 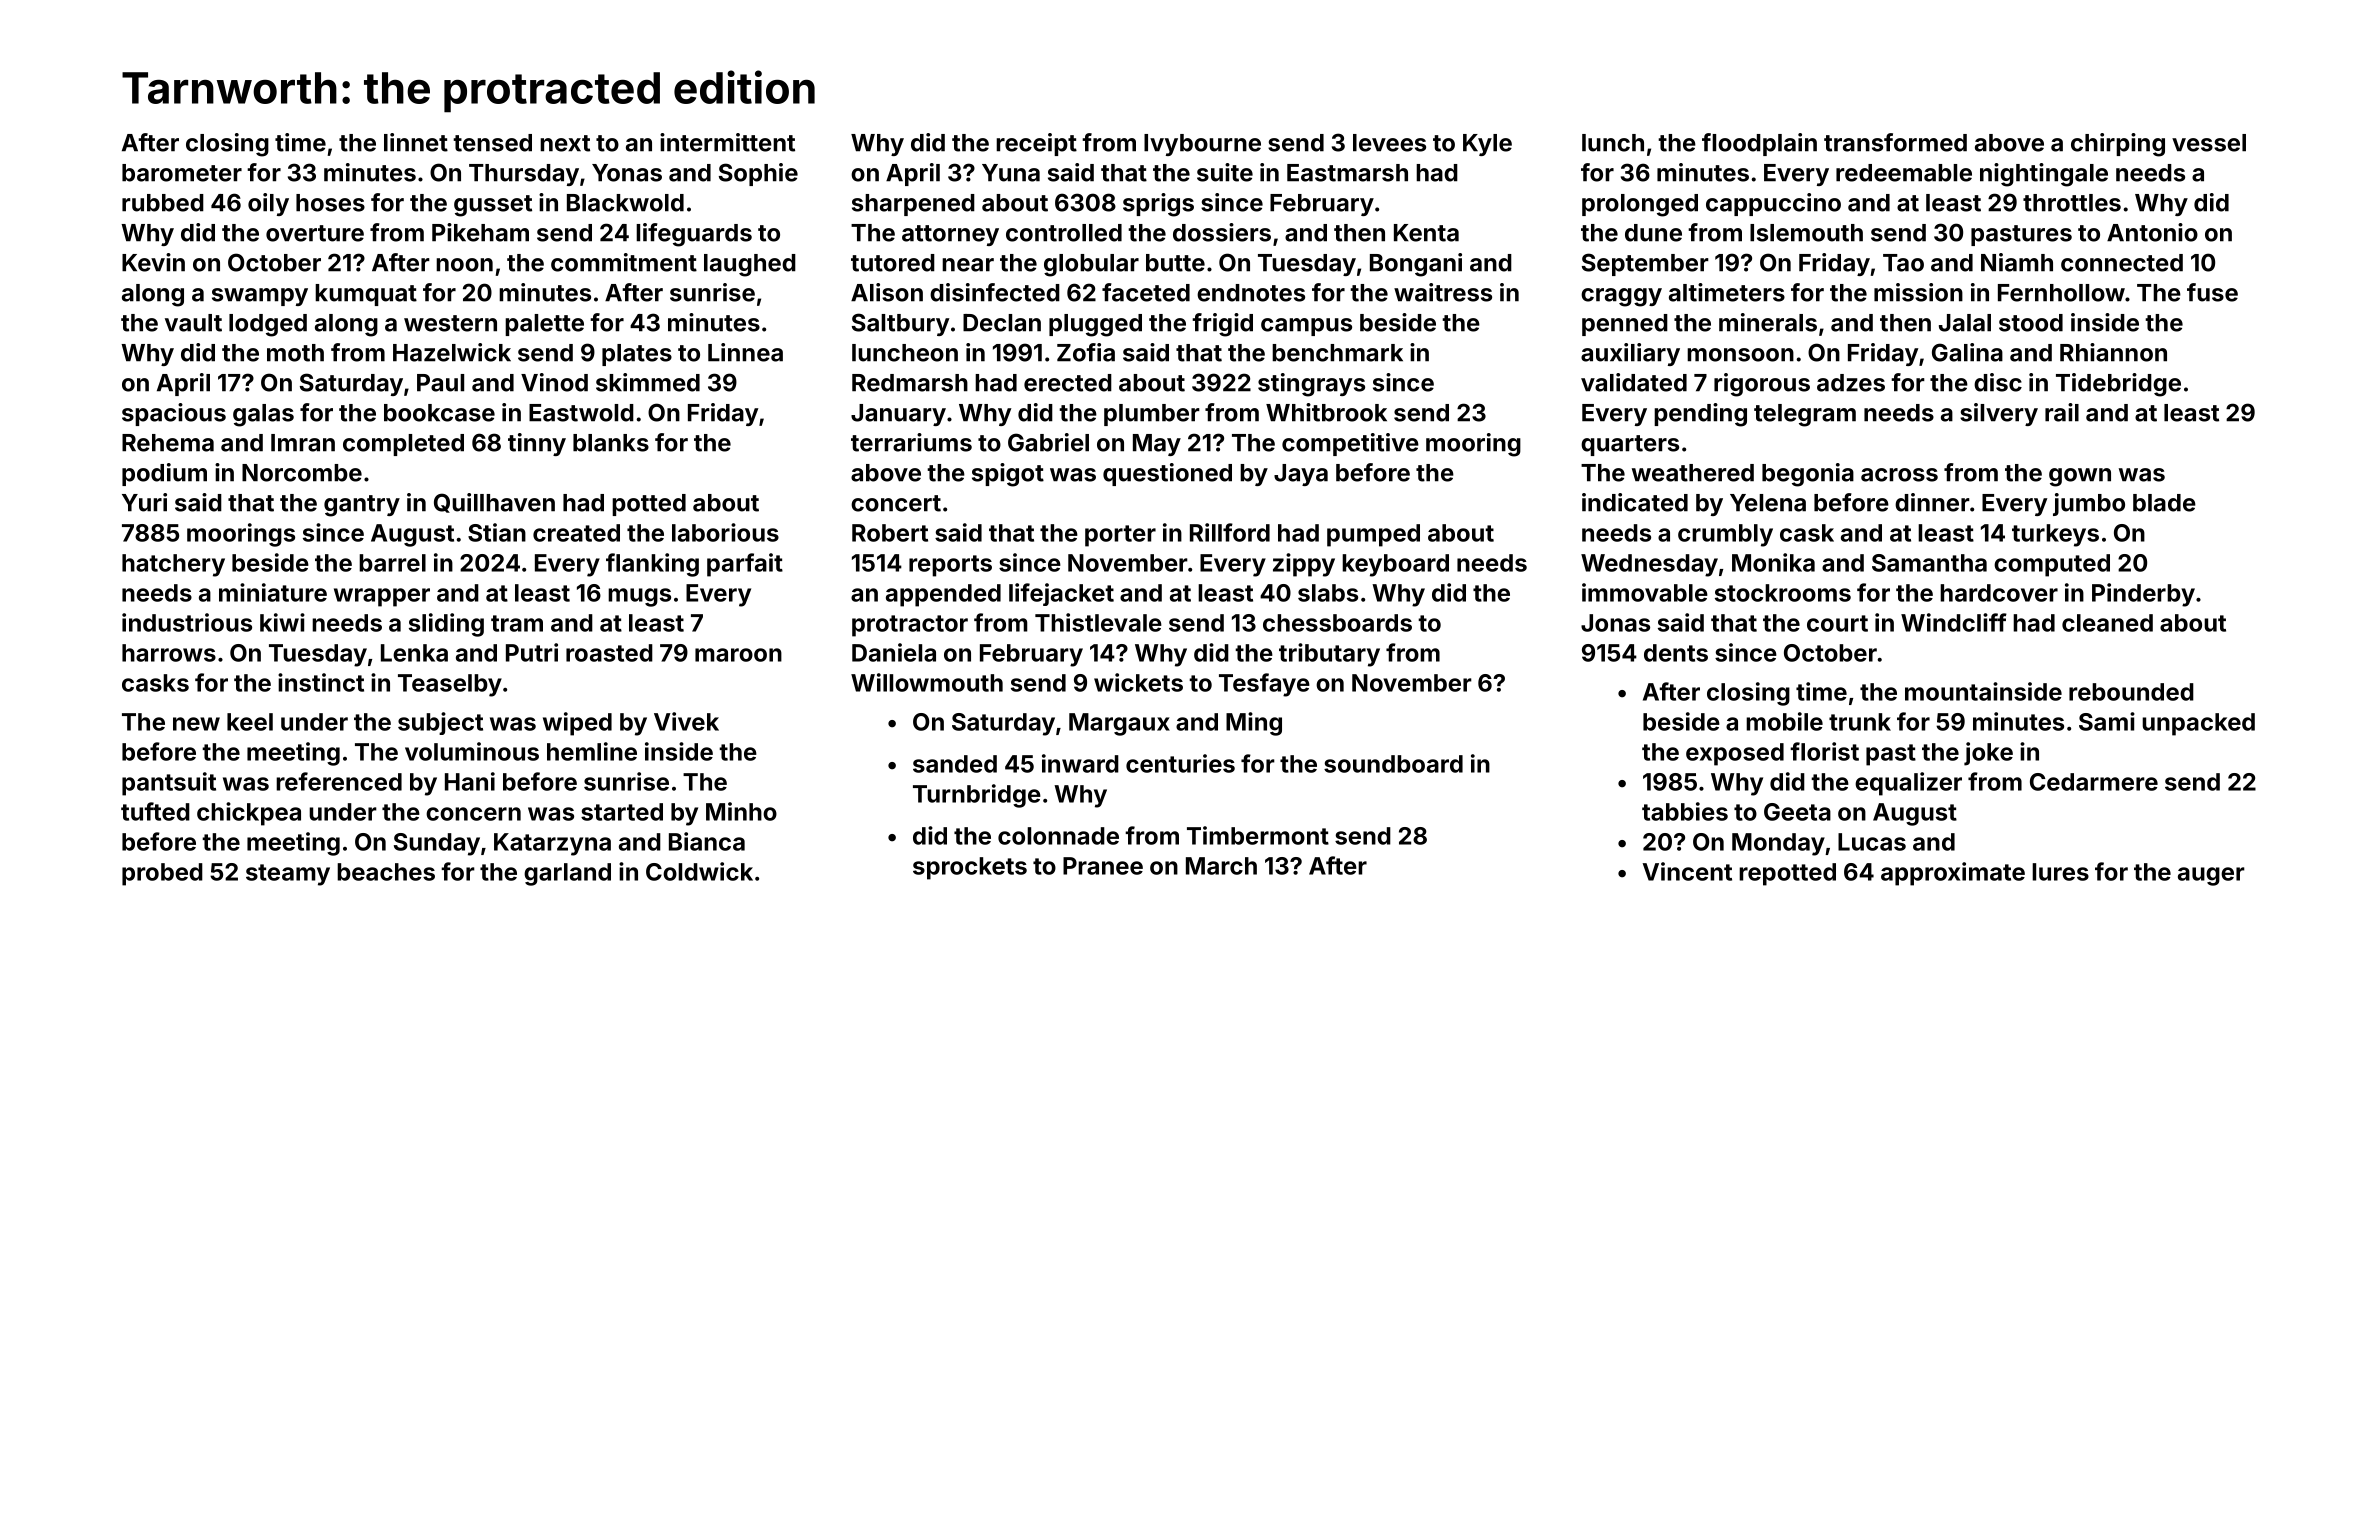 What do you see at coordinates (750, 265) in the image?
I see `laughed` at bounding box center [750, 265].
